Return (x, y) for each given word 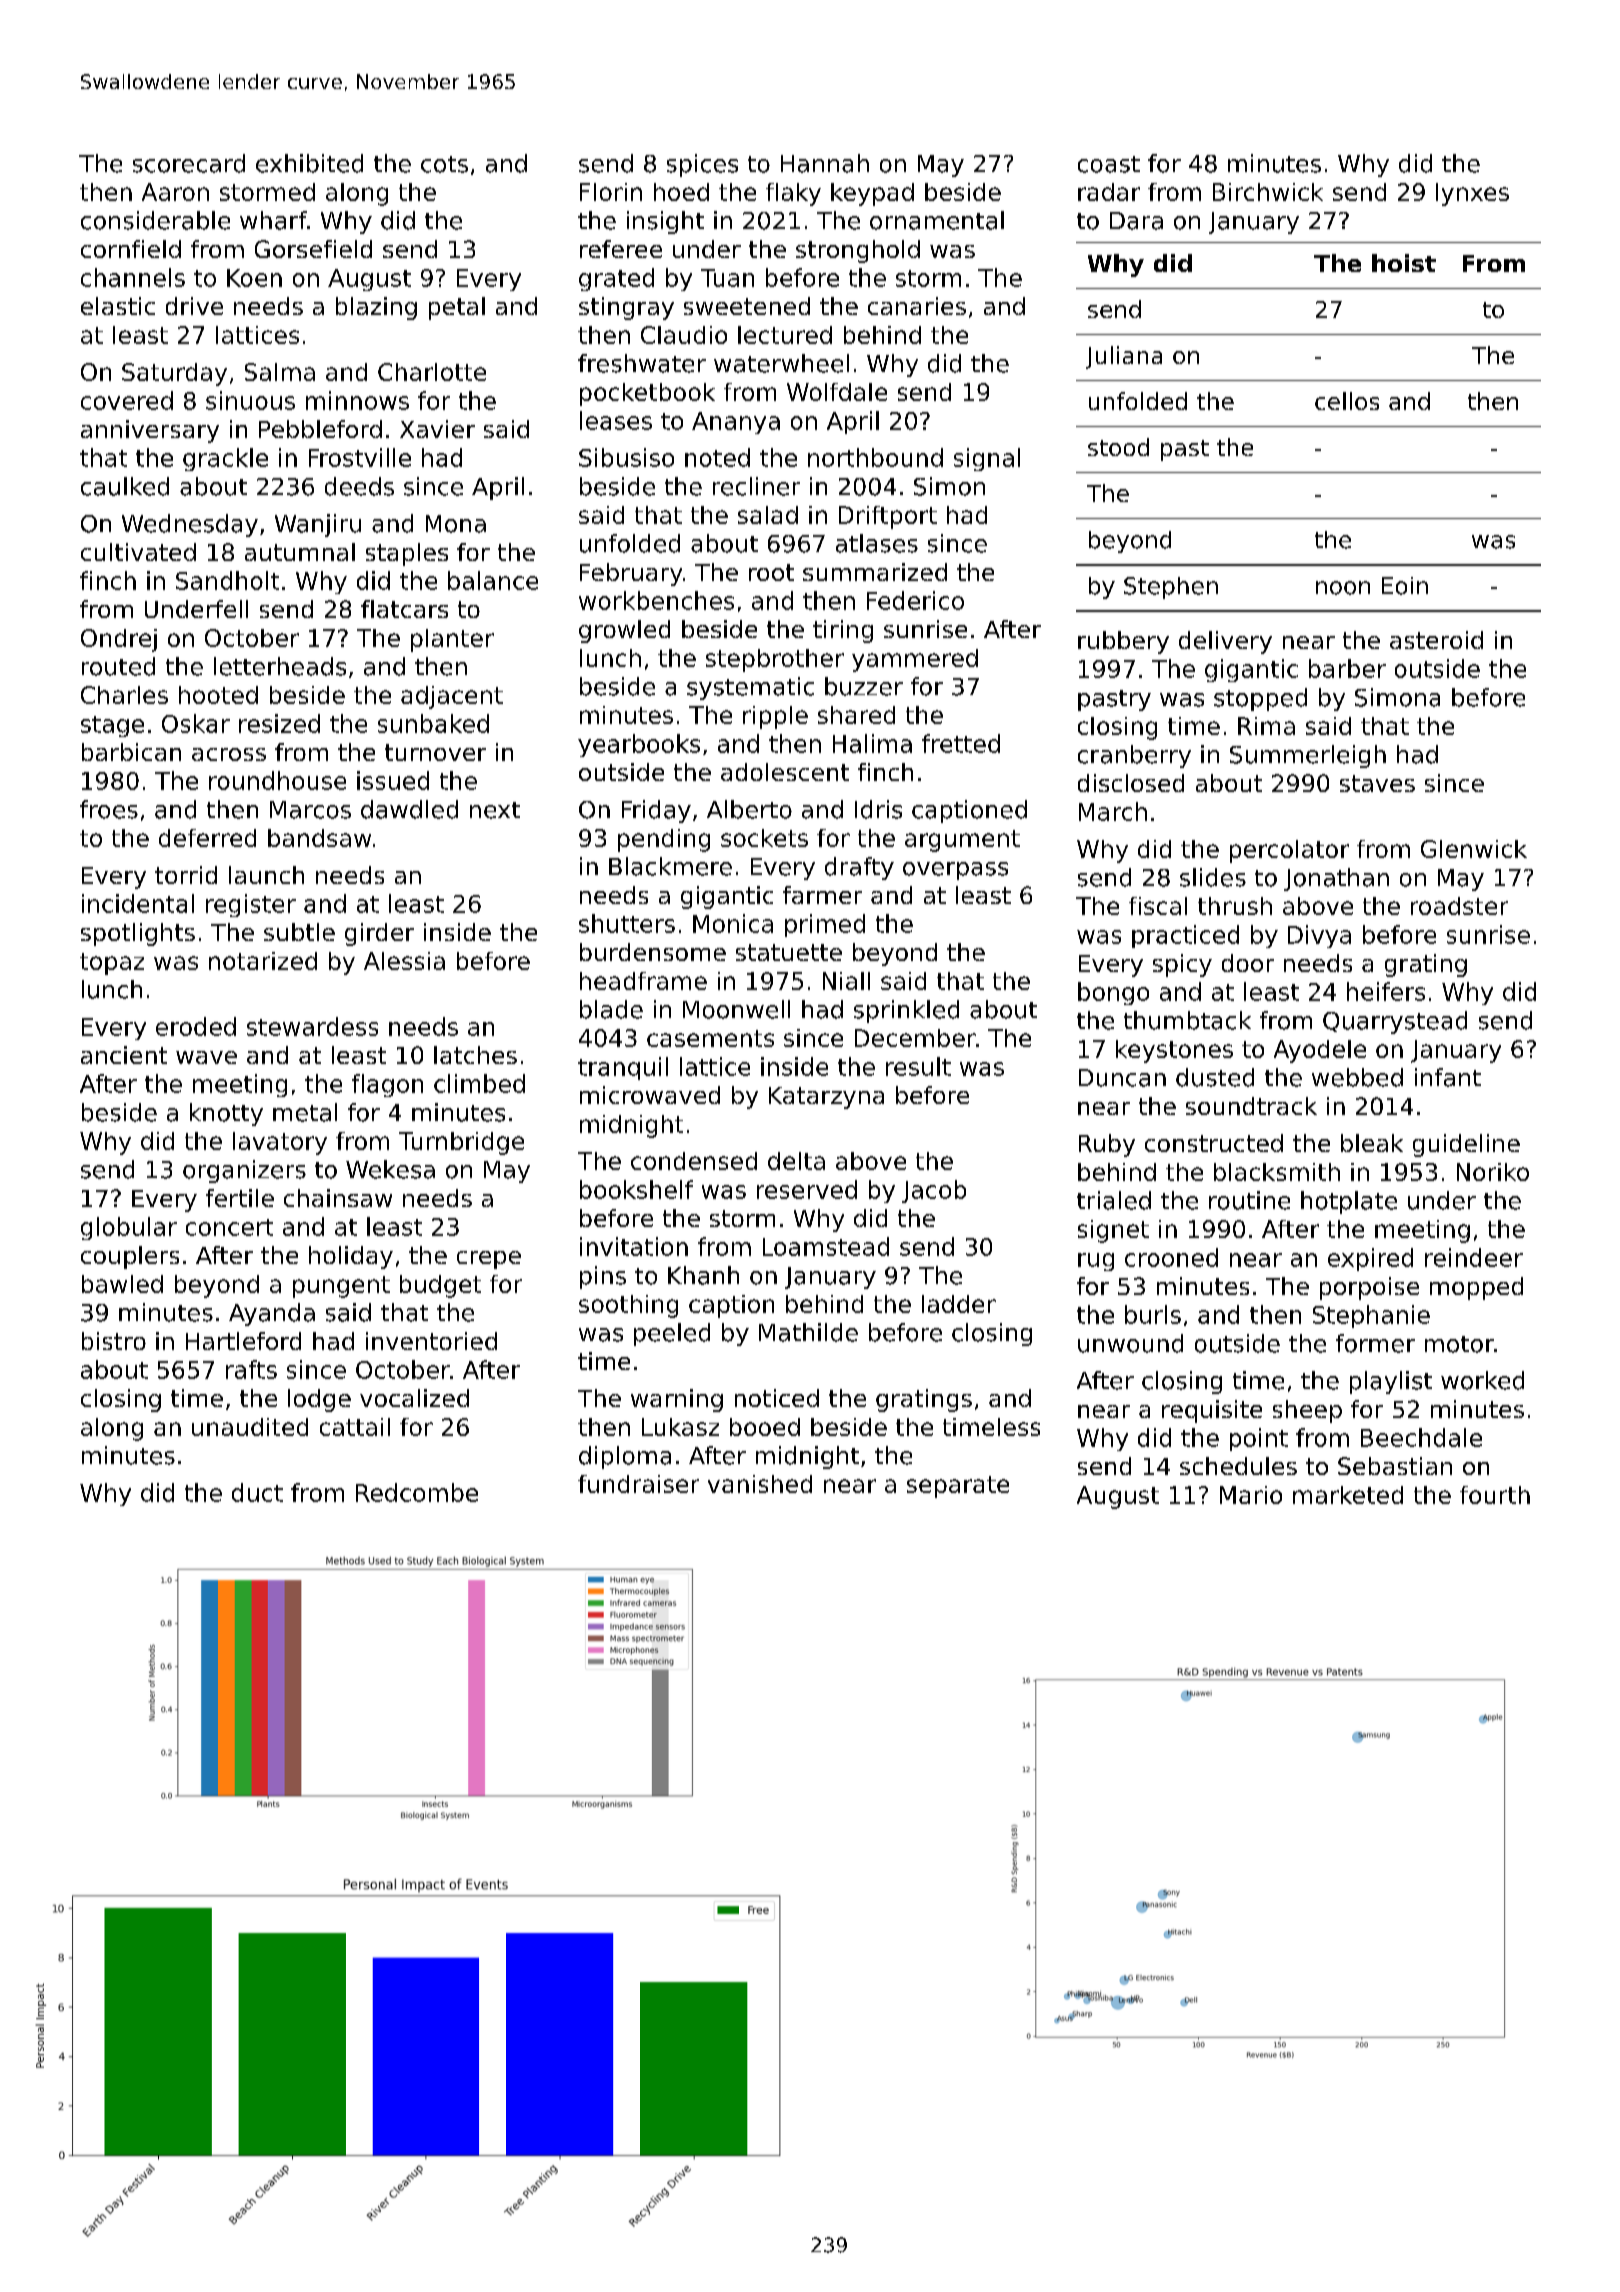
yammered (915, 660)
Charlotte (432, 372)
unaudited (250, 1427)
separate (958, 1487)
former (1375, 1343)
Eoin (1405, 586)
